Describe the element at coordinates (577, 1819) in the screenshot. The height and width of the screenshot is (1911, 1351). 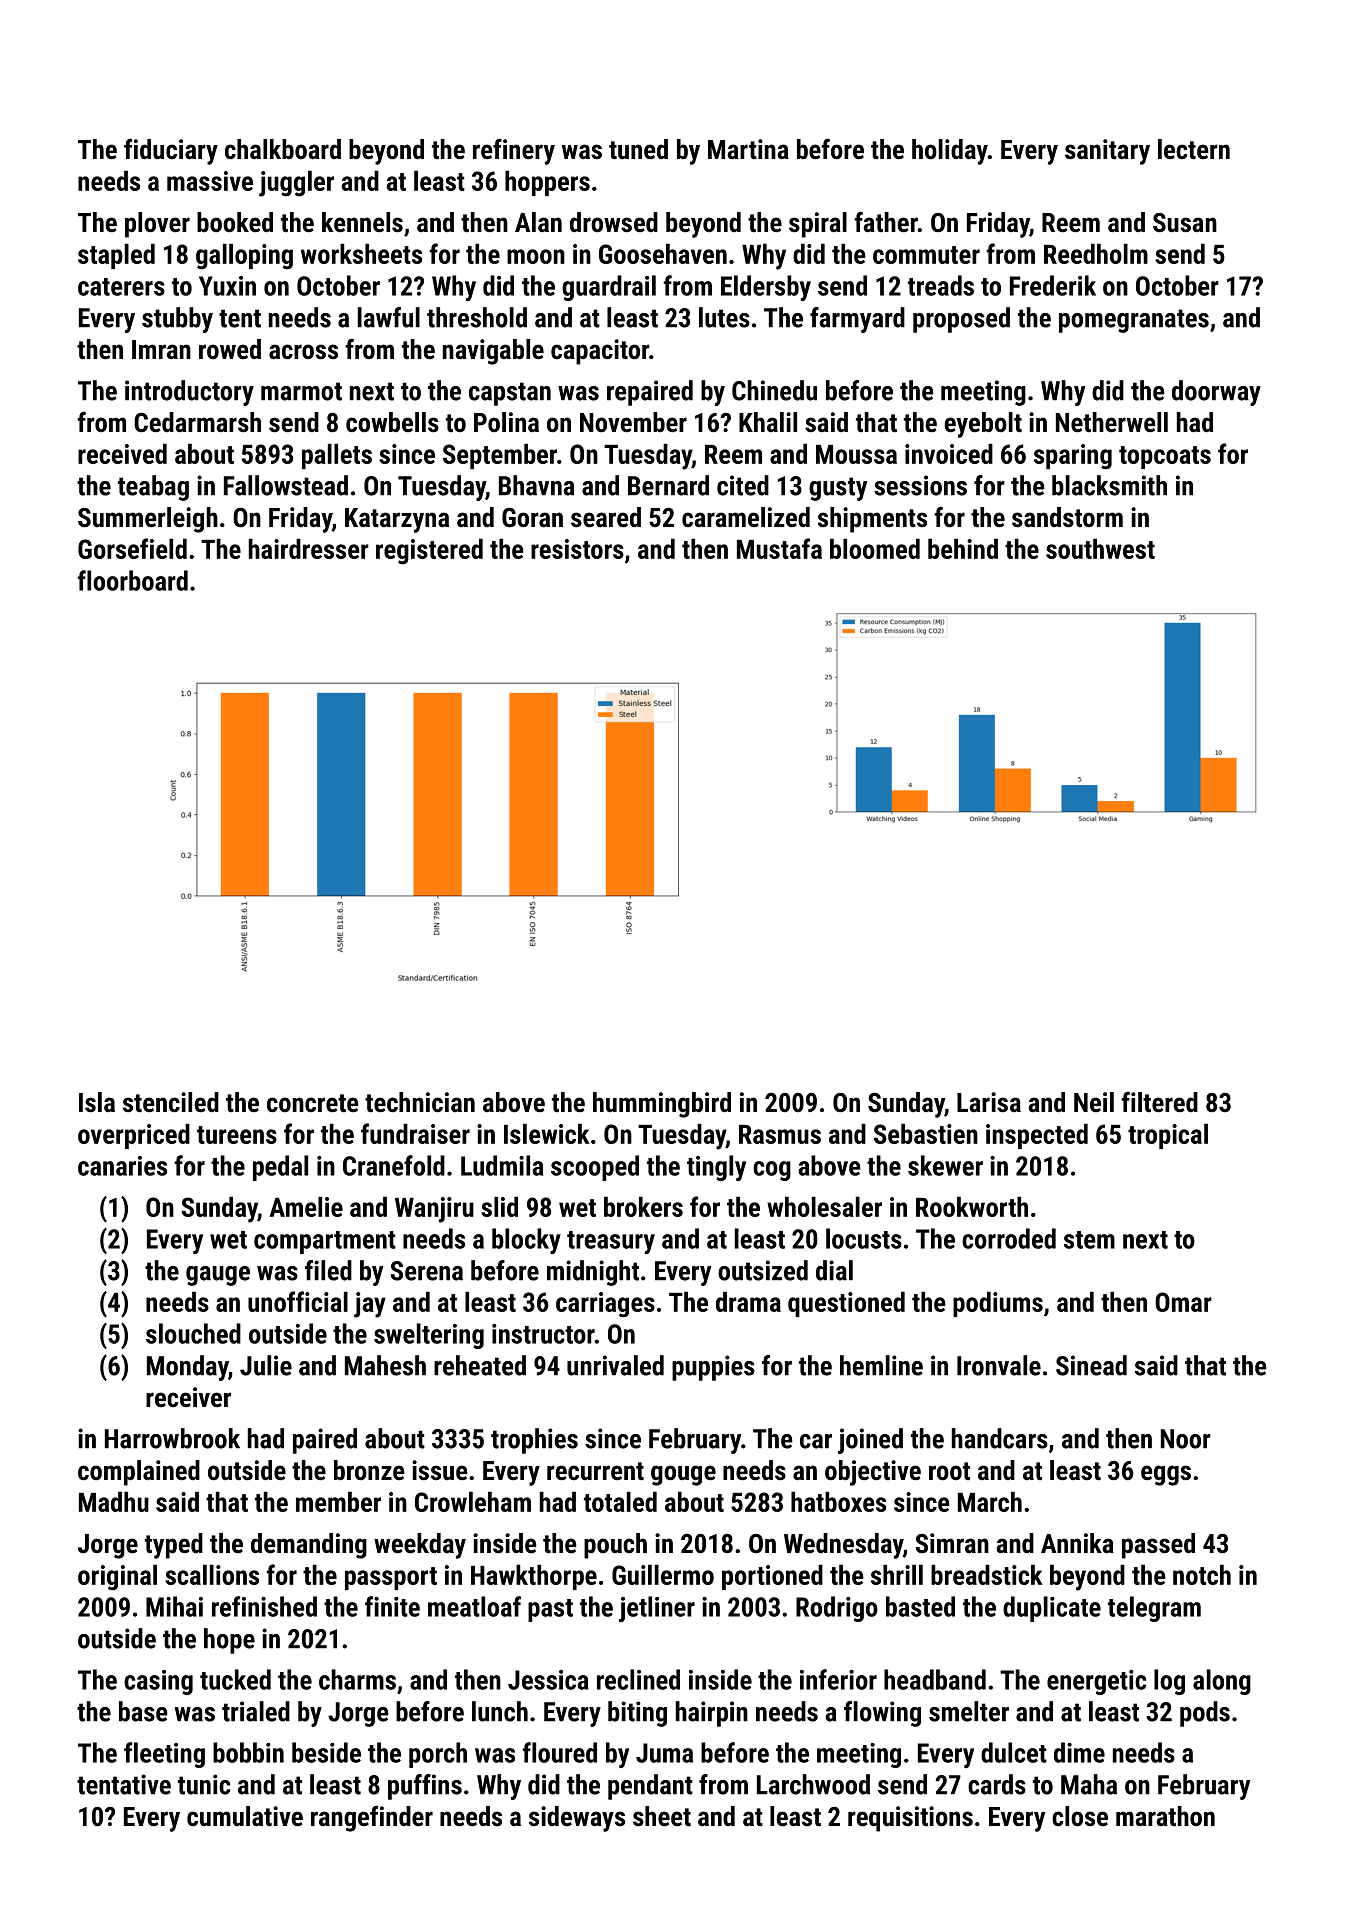
I see `sideways` at that location.
